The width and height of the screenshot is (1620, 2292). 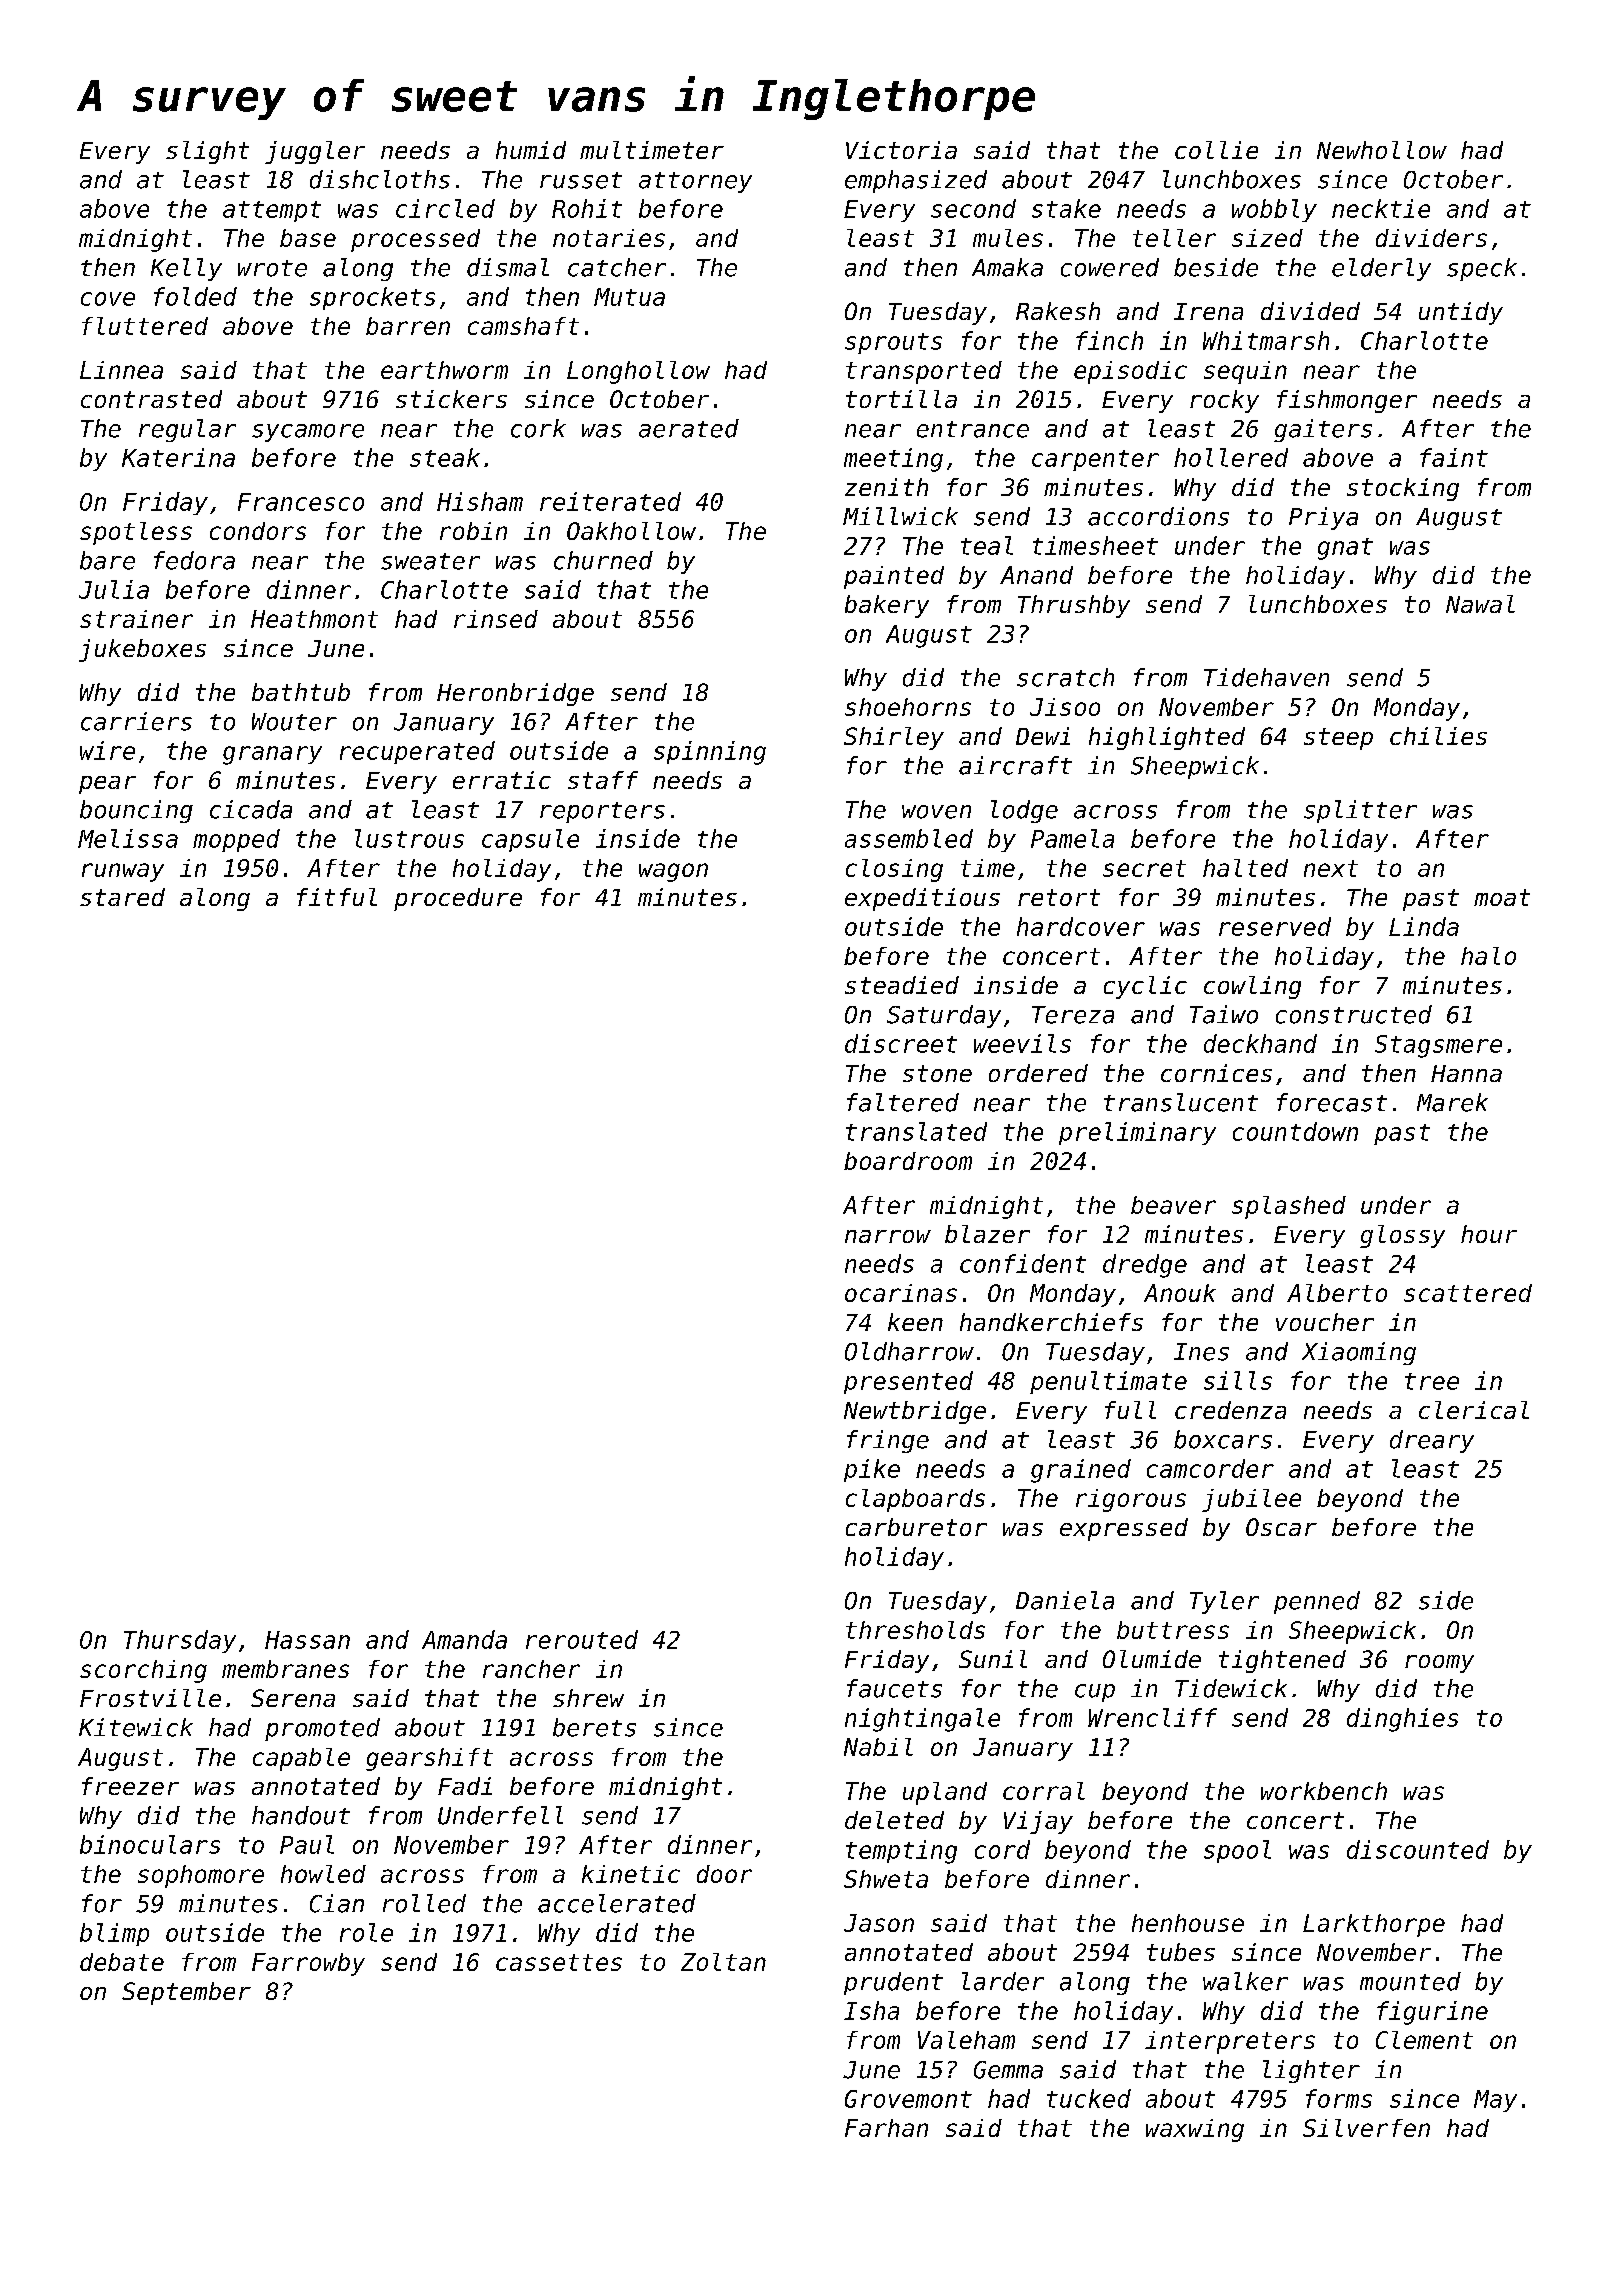 I want to click on stake, so click(x=1066, y=208).
